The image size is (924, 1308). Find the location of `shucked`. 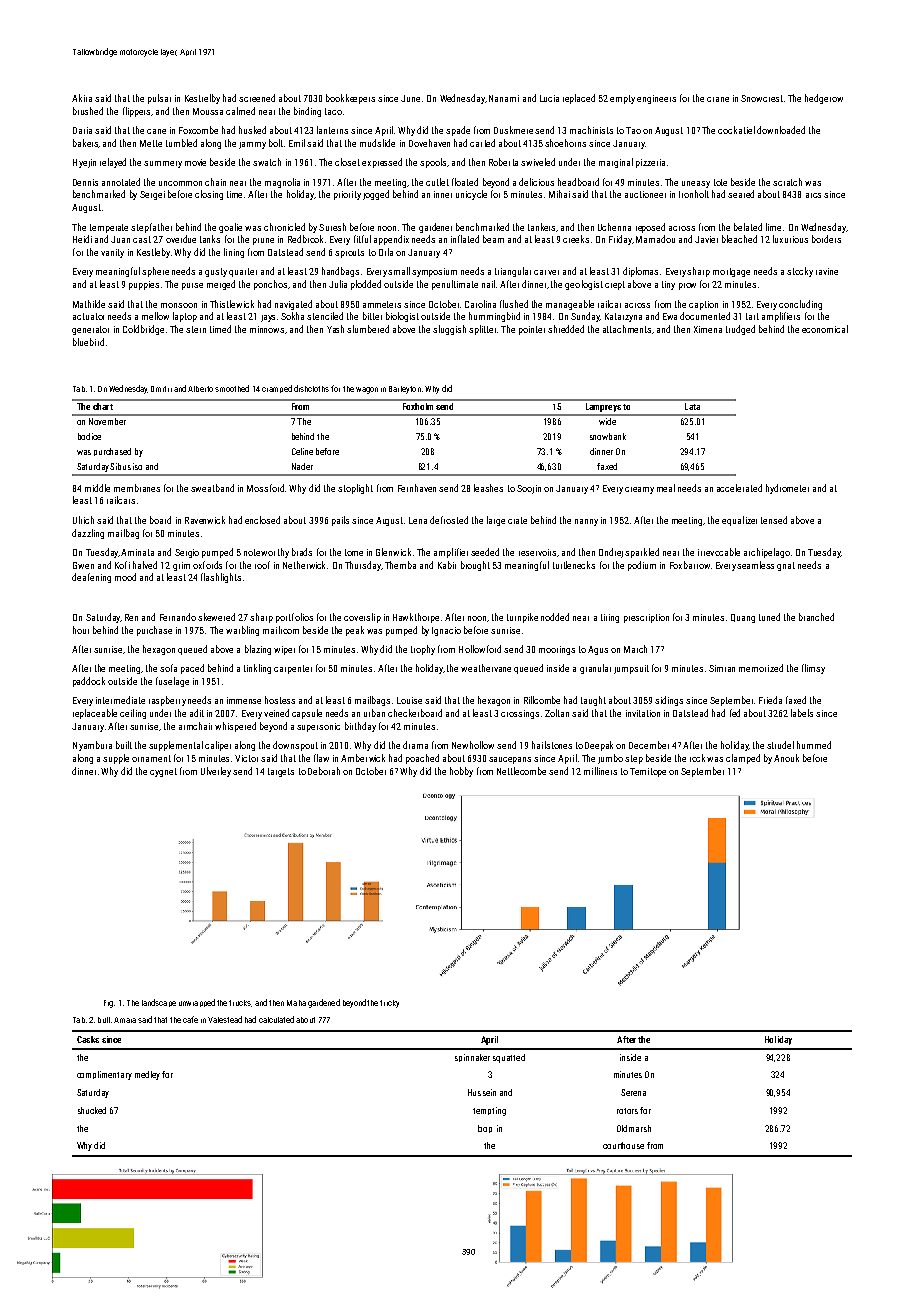

shucked is located at coordinates (92, 1110).
